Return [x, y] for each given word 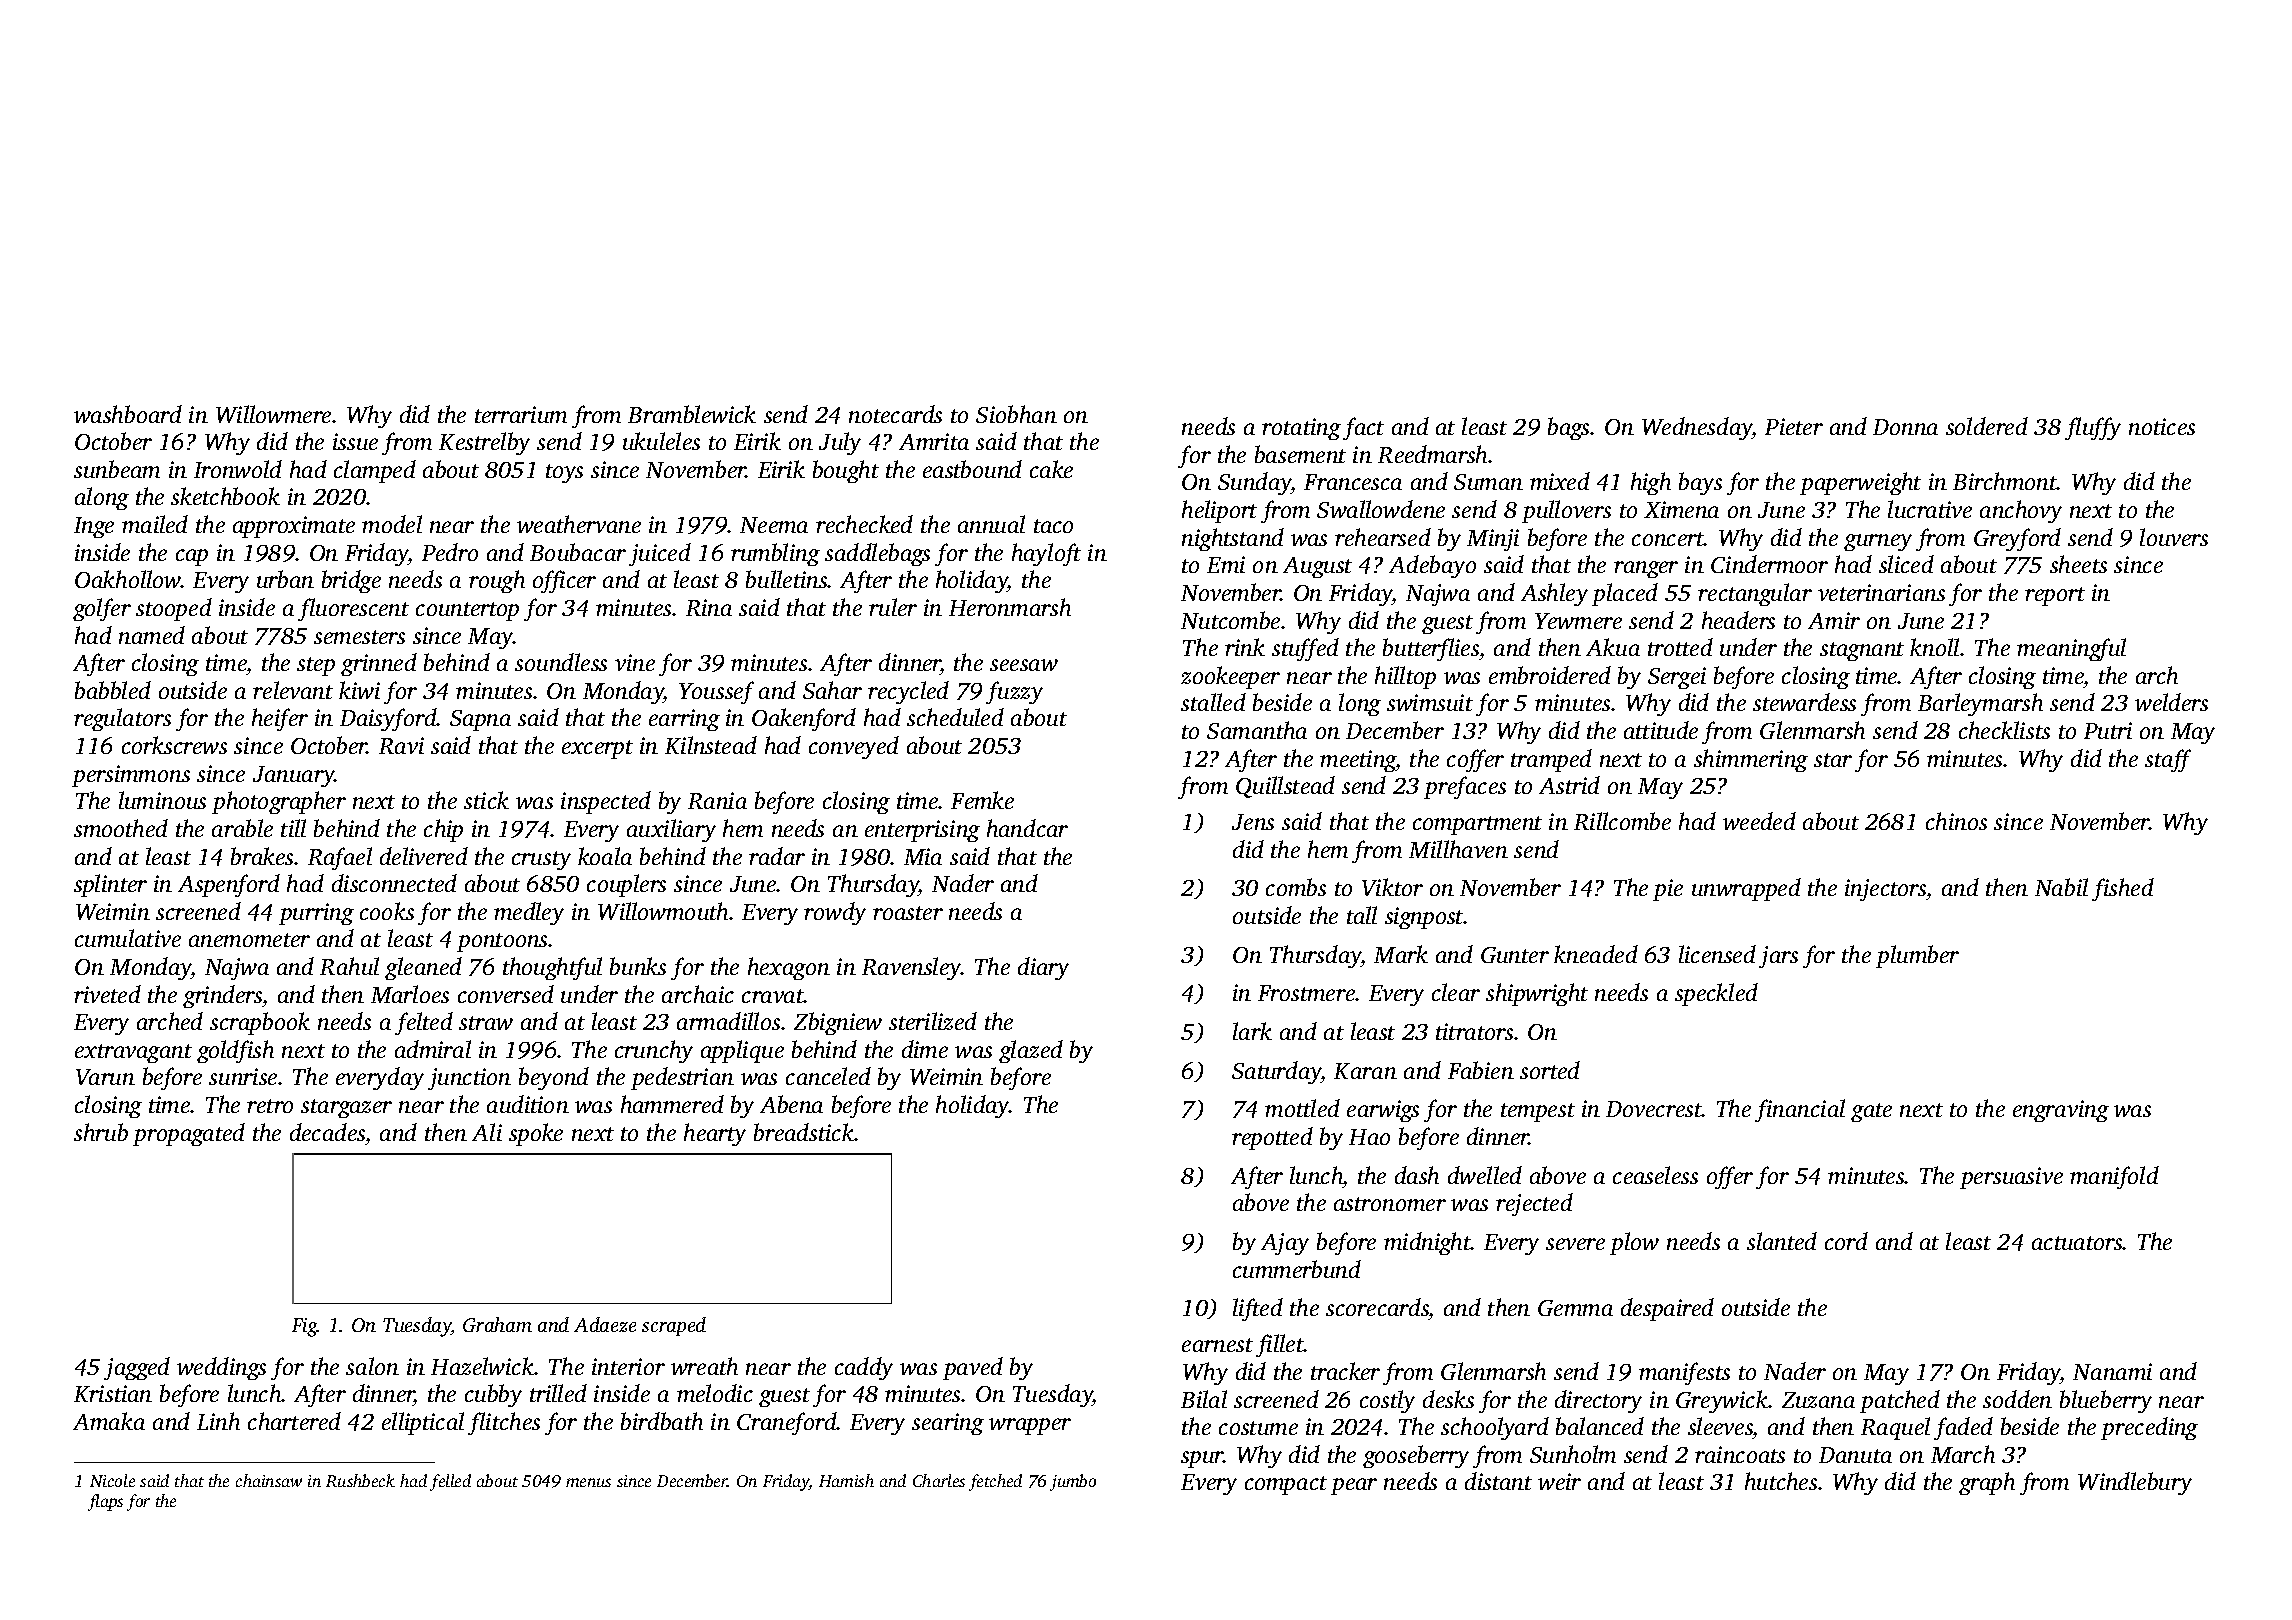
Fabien [1481, 1070]
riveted [107, 994]
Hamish [846, 1480]
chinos [1956, 821]
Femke [982, 800]
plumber [1917, 956]
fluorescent [353, 609]
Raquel [1895, 1428]
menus [588, 1482]
